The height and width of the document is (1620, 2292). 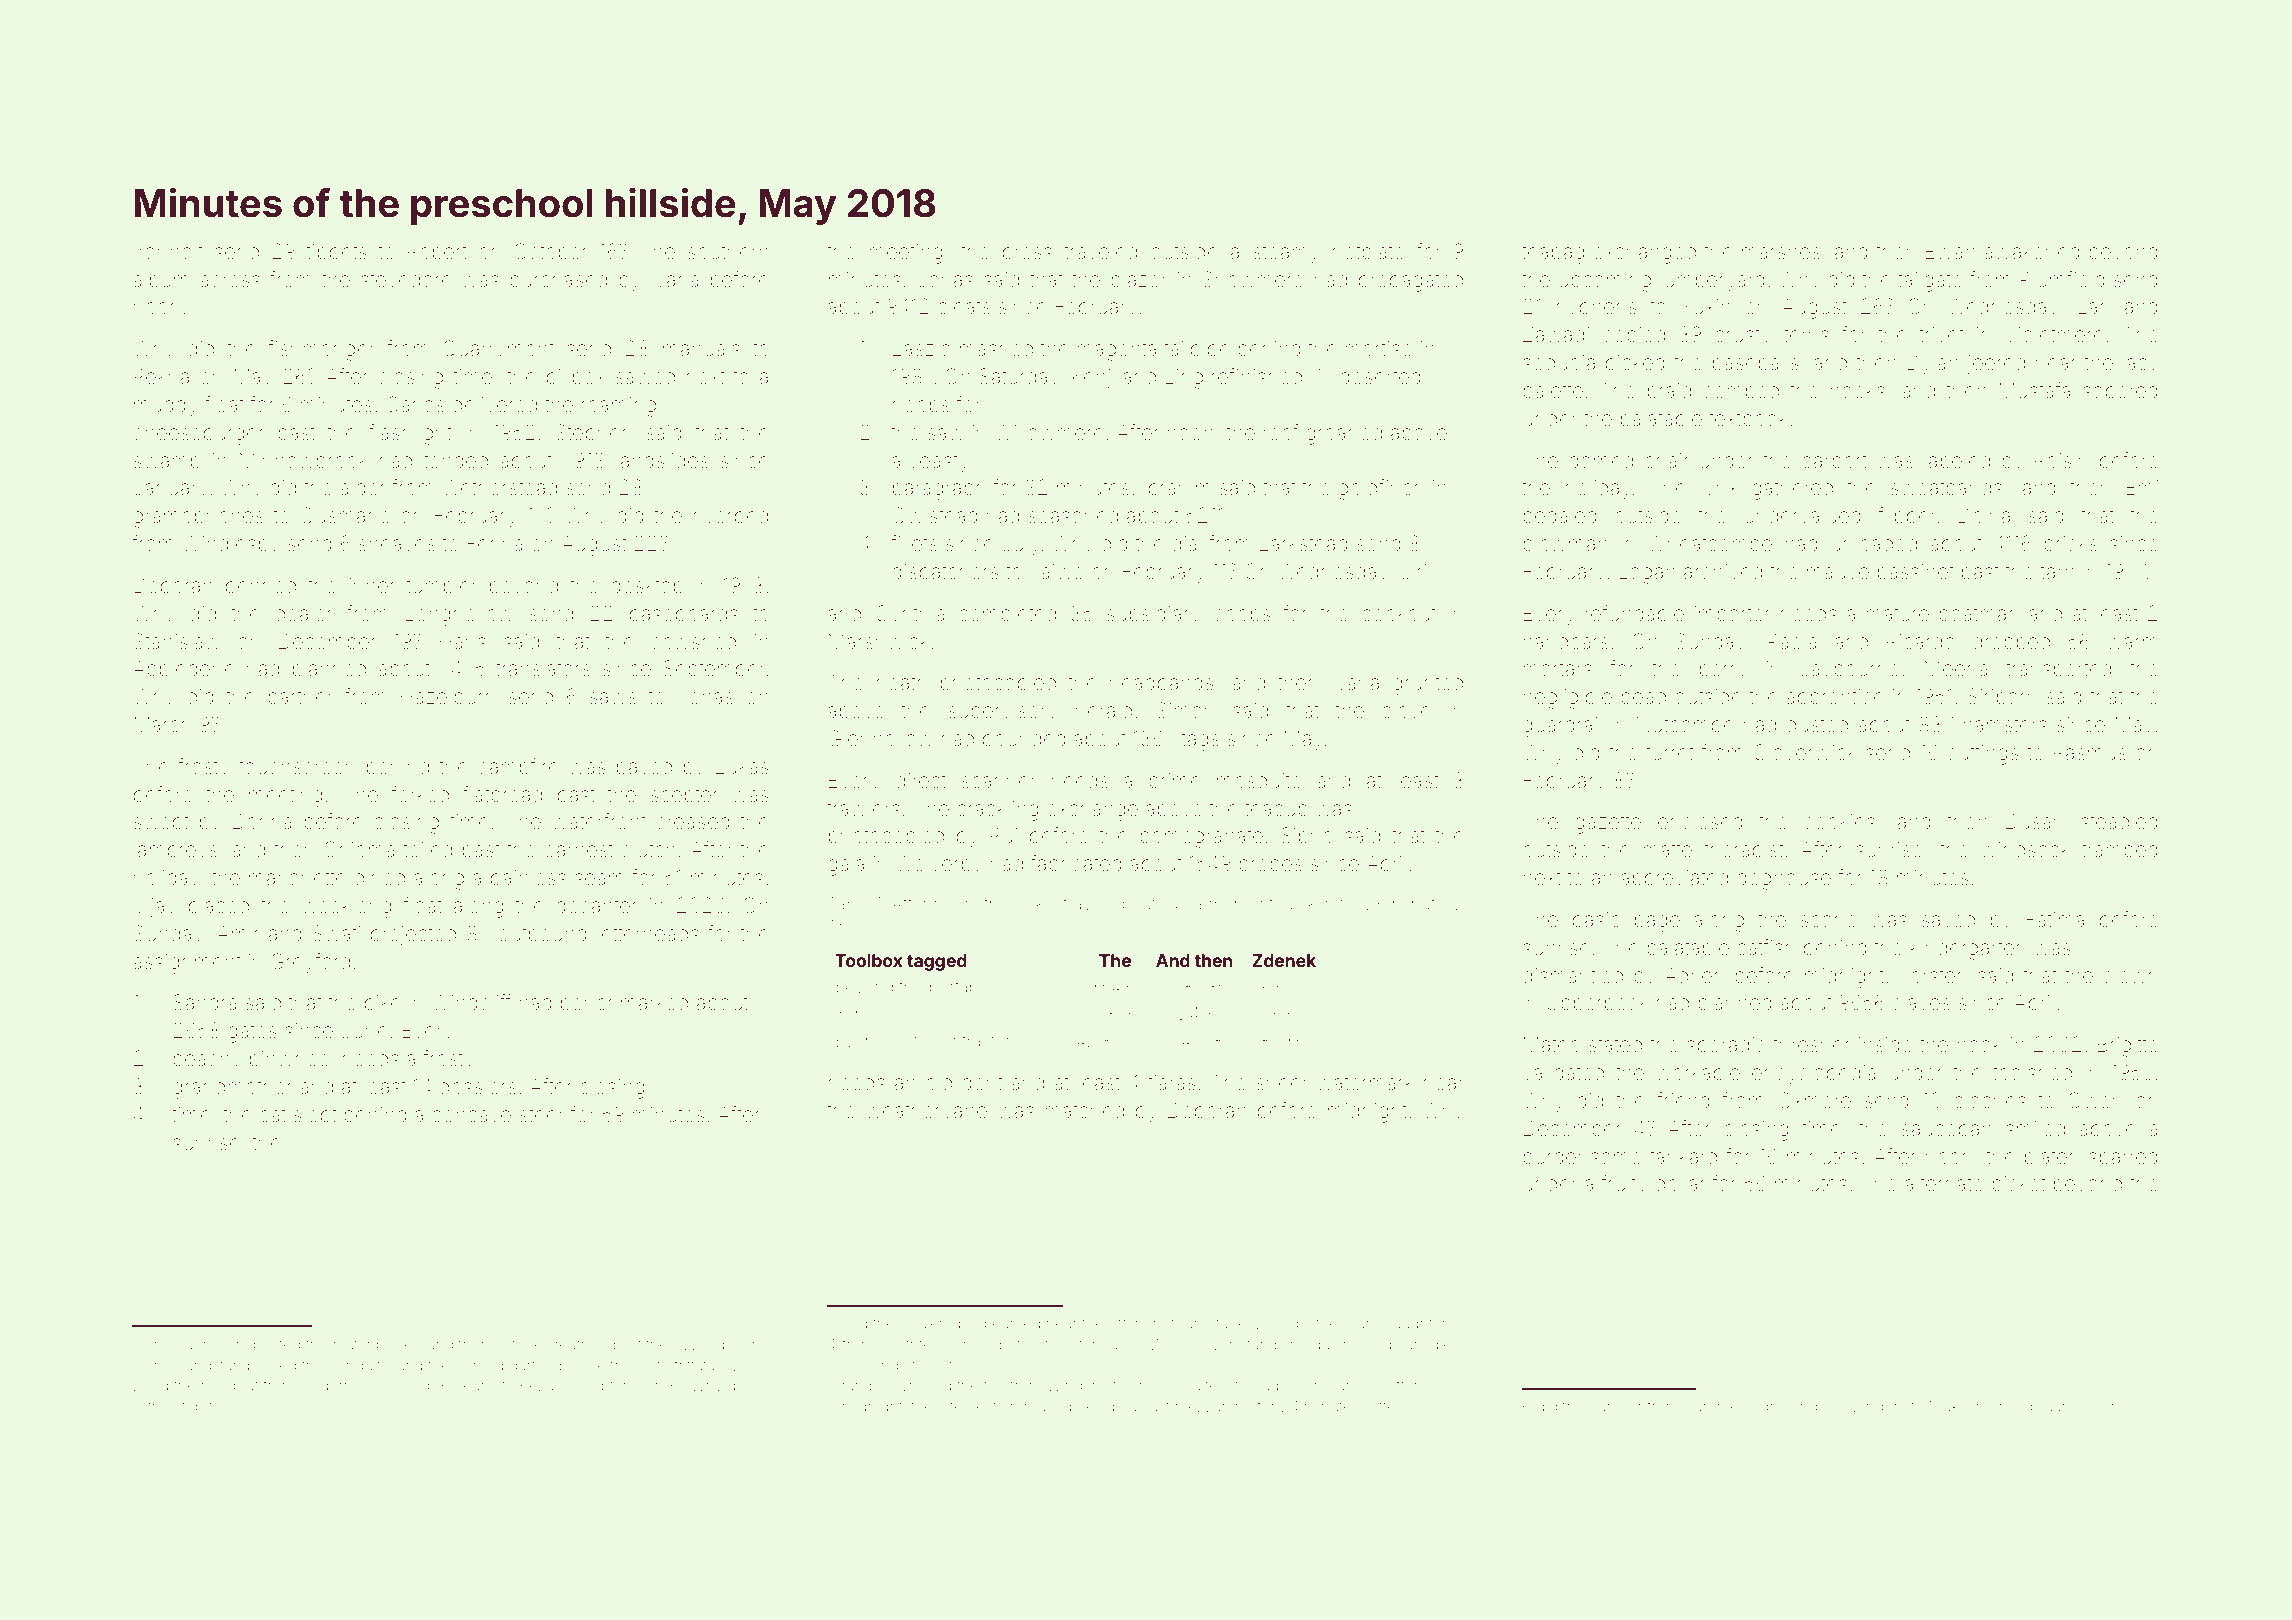 I want to click on fishmonger, so click(x=321, y=350).
